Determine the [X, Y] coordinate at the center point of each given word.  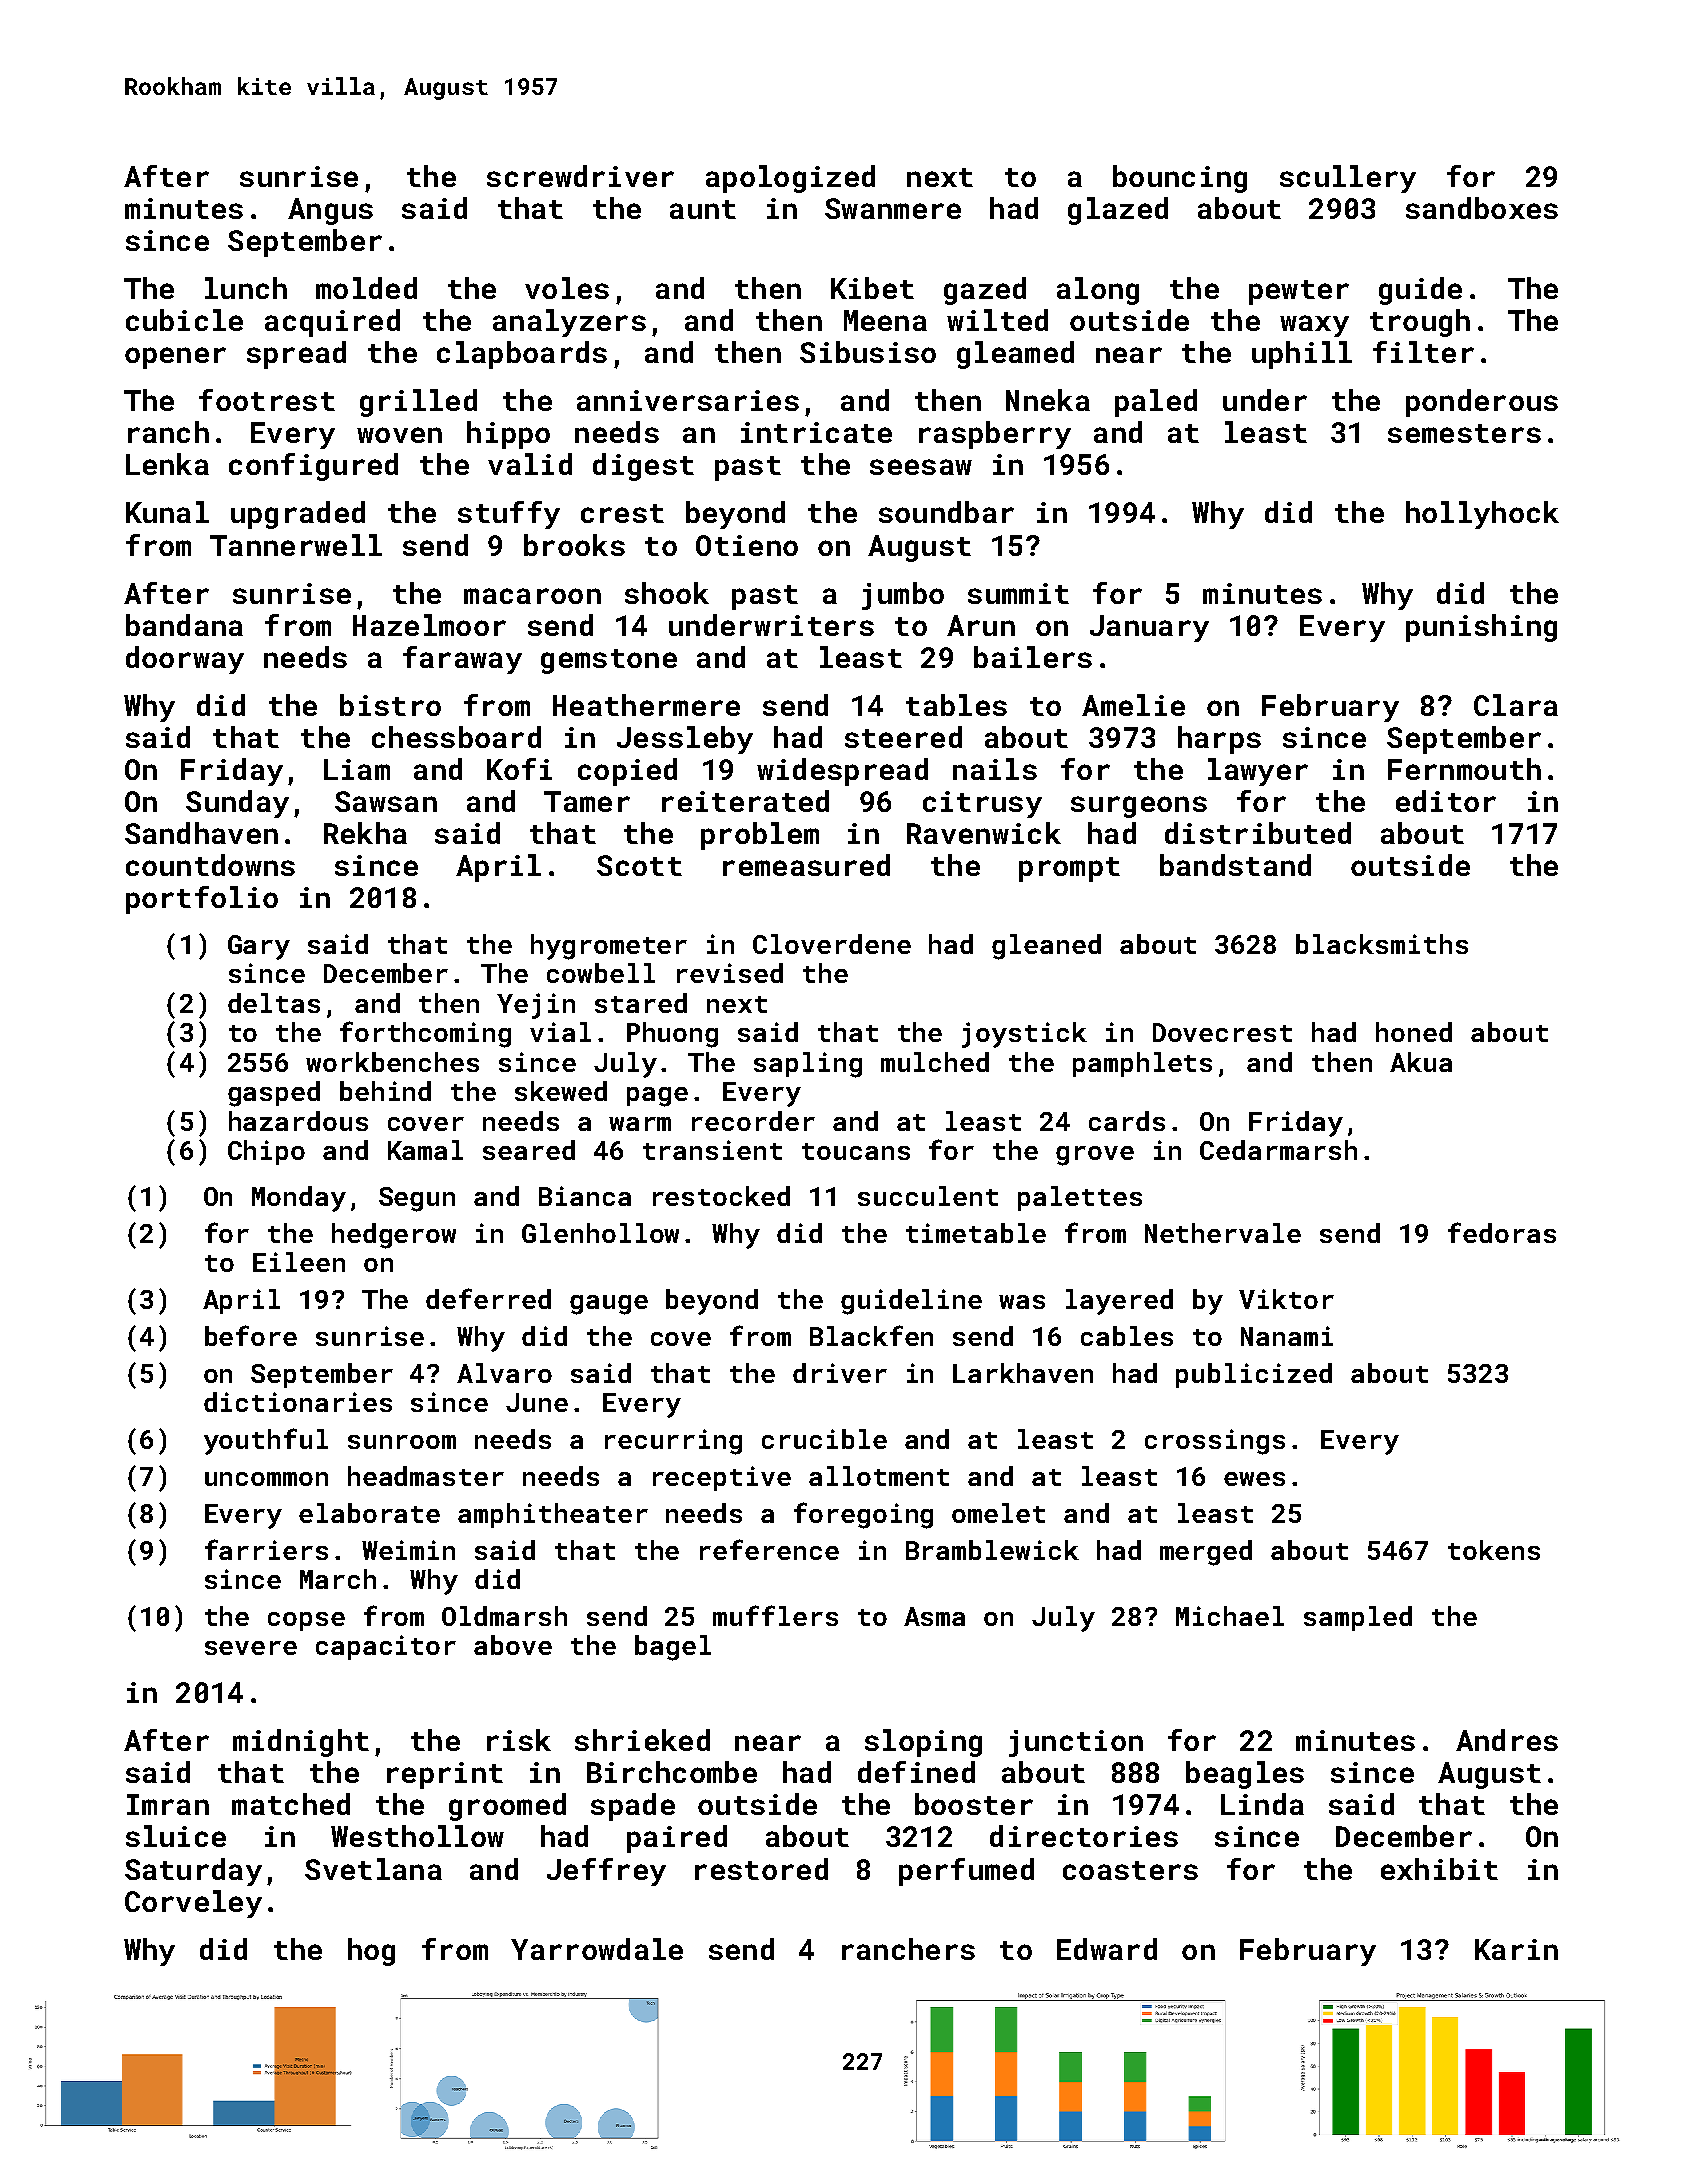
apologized [790, 179]
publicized [1254, 1375]
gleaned [1046, 947]
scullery [1348, 179]
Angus [330, 211]
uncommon [266, 1479]
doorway [185, 660]
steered [903, 737]
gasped [274, 1094]
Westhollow [417, 1836]
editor [1446, 801]
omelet [998, 1513]
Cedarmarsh [1278, 1150]
